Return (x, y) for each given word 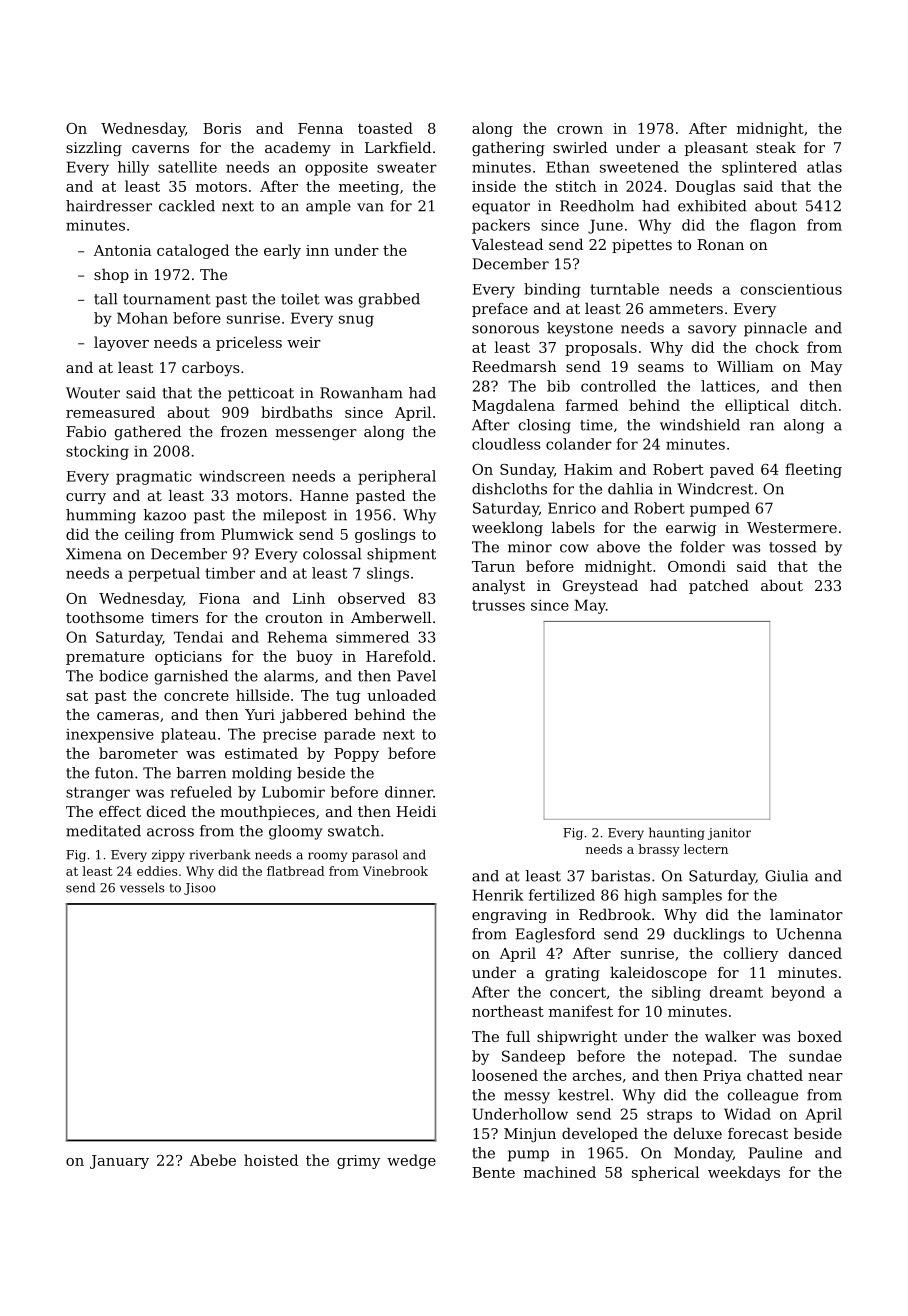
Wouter (93, 393)
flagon (773, 226)
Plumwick (257, 534)
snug (356, 321)
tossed (793, 547)
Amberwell (391, 617)
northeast (508, 1011)
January (119, 1162)
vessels (142, 887)
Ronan (720, 244)
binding (552, 290)
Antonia (122, 250)
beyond (798, 993)
